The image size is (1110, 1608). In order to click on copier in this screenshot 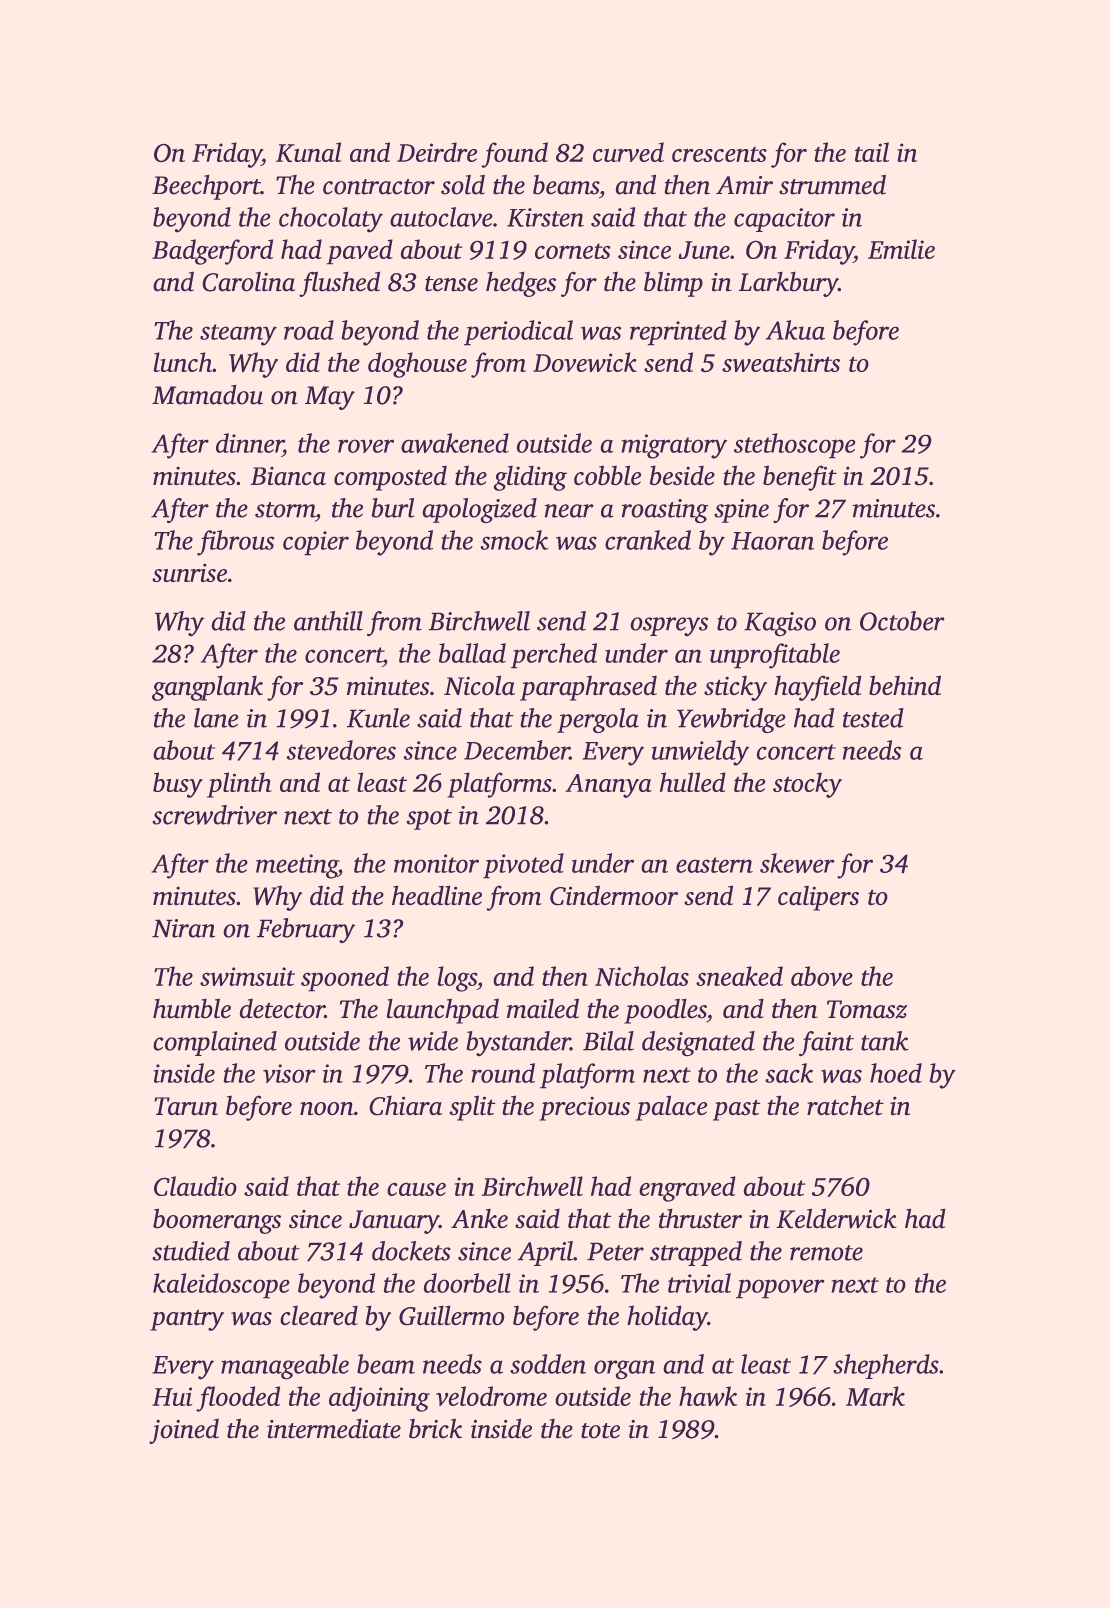, I will do `click(316, 543)`.
